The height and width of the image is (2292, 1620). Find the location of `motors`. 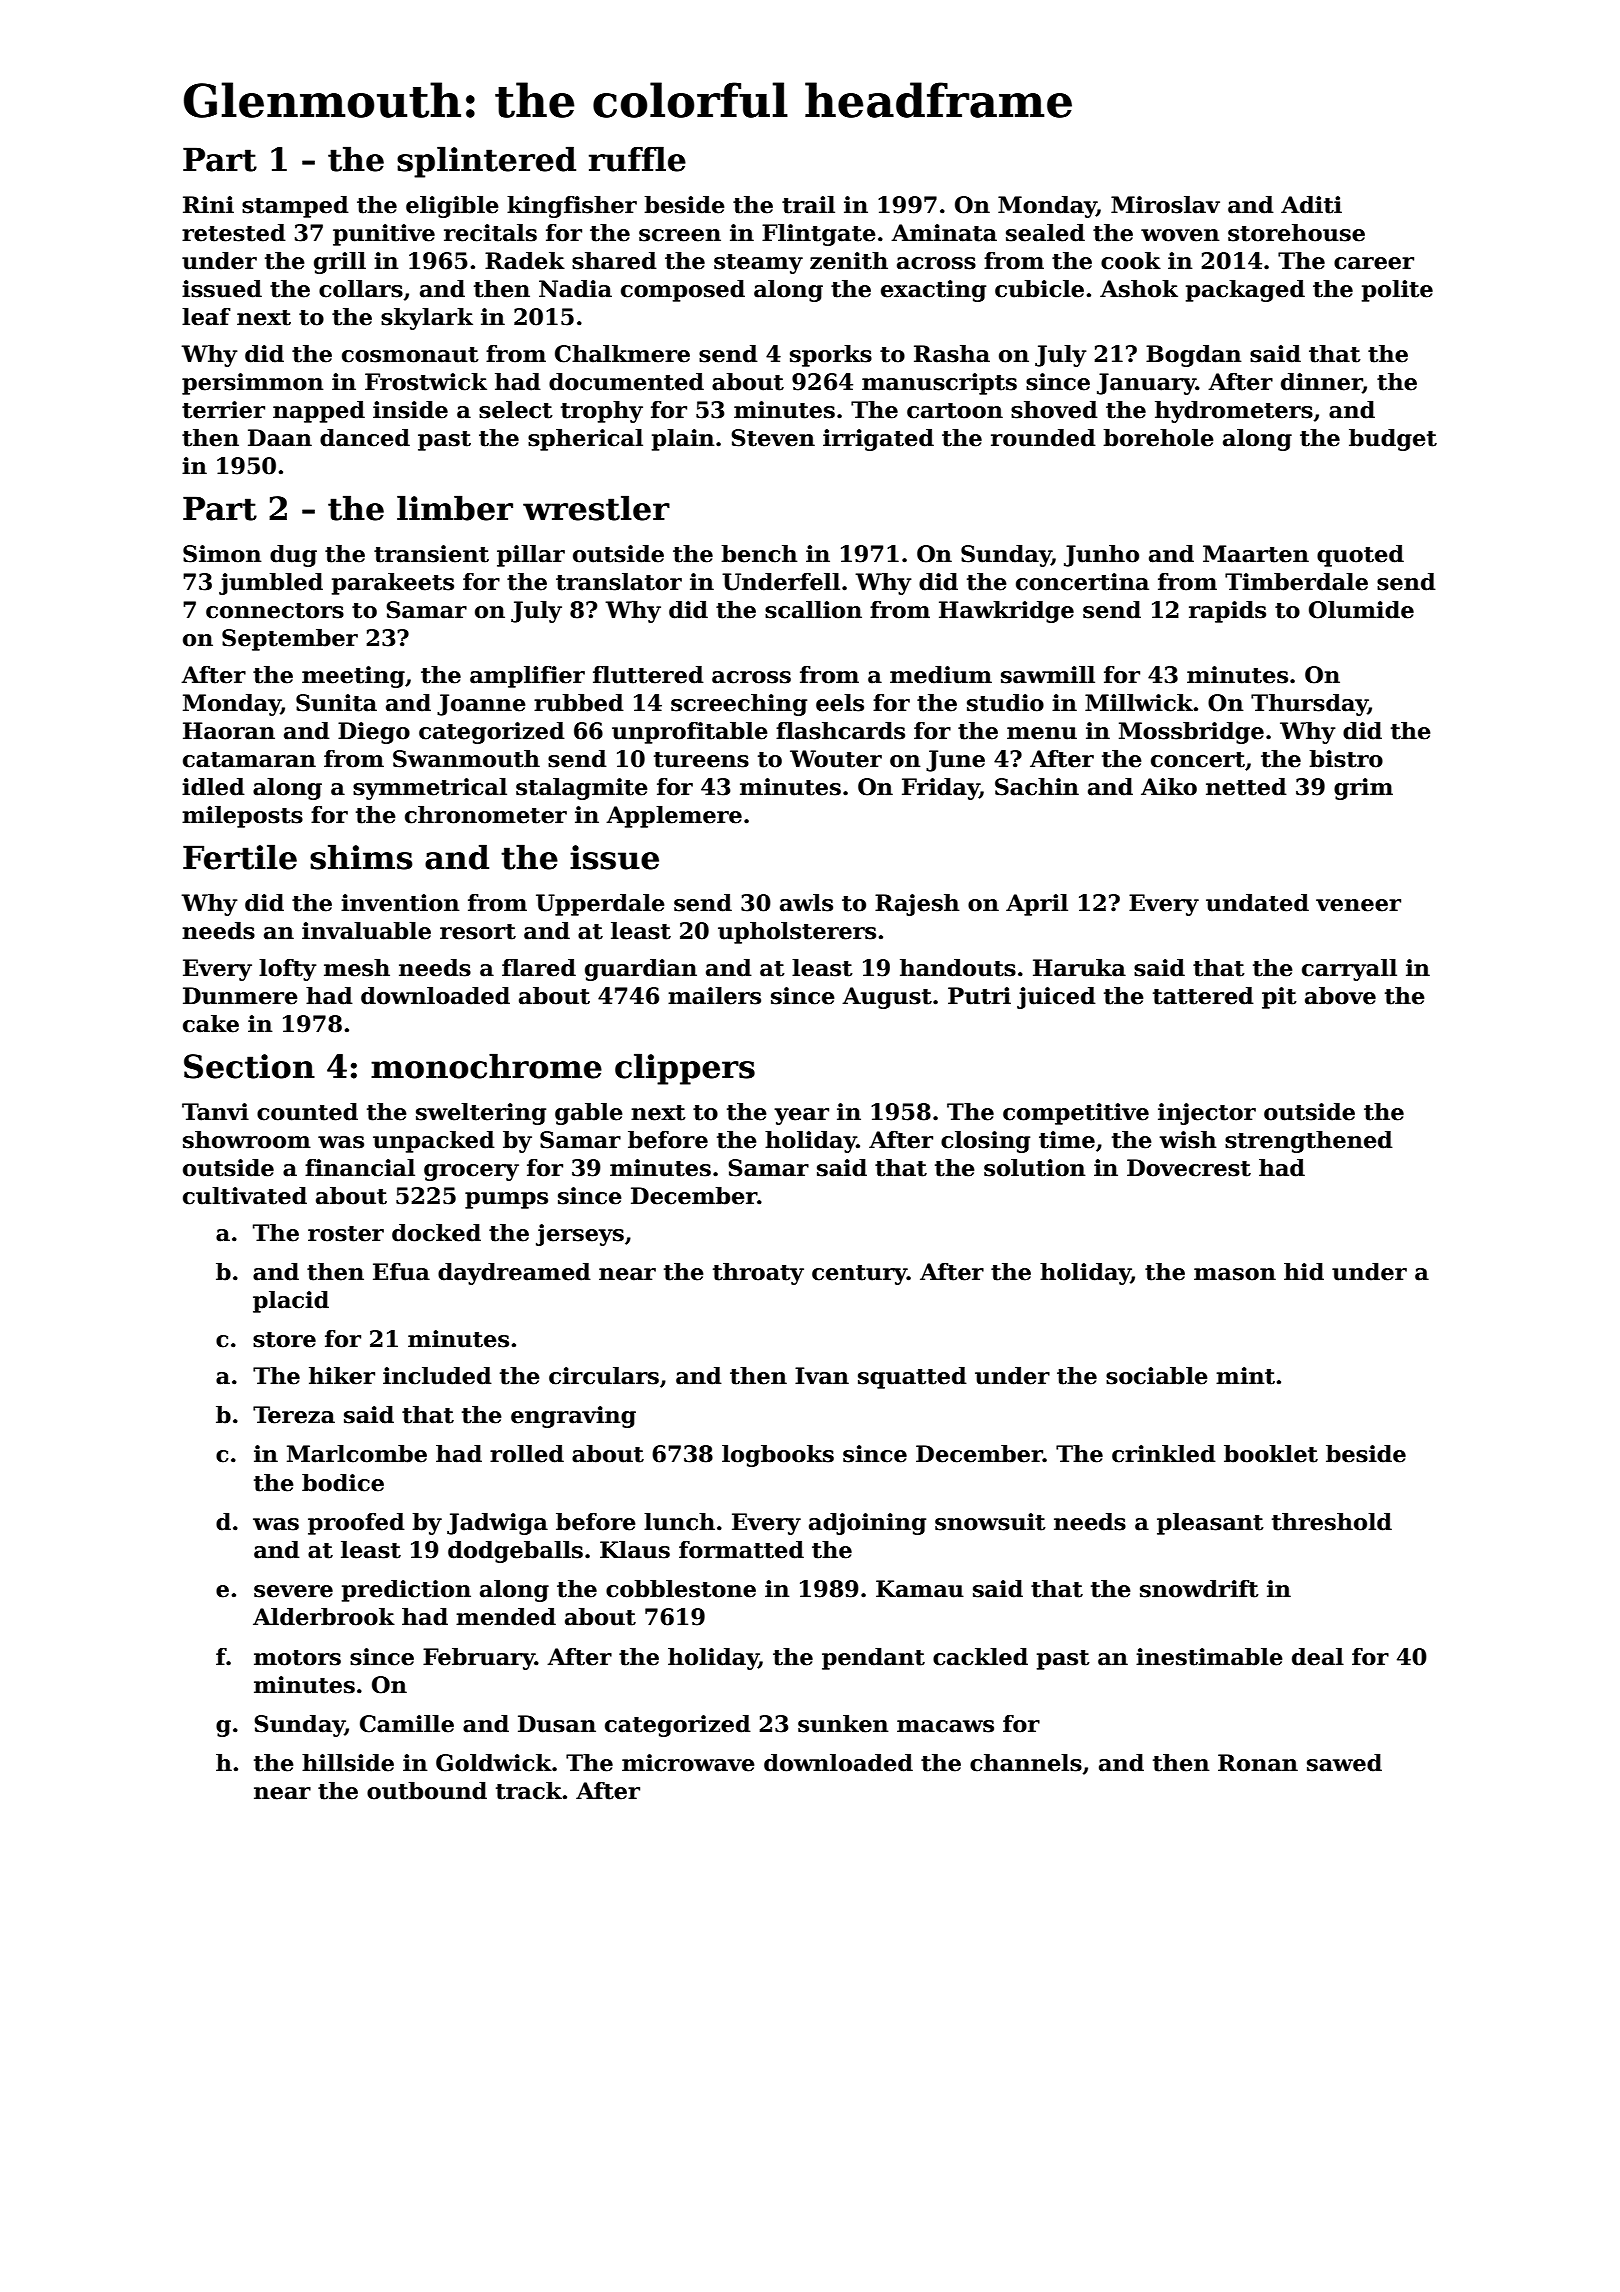

motors is located at coordinates (297, 1658).
